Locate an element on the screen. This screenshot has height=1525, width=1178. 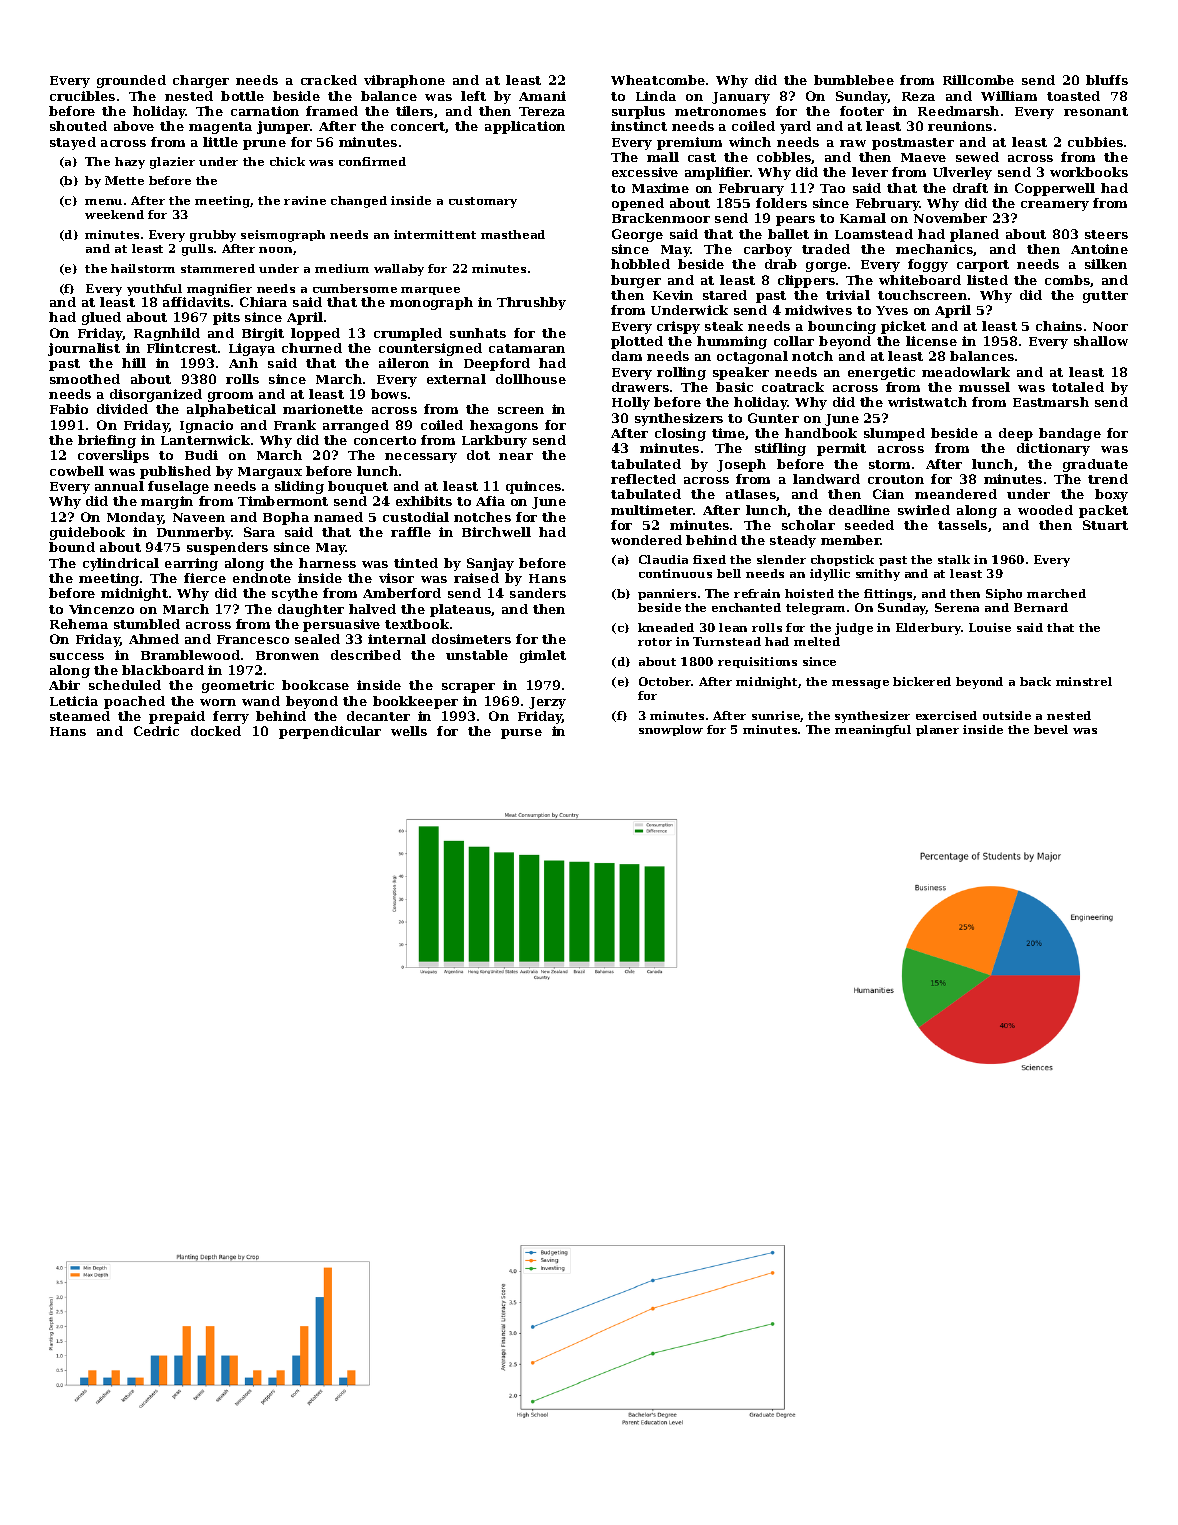
charger is located at coordinates (201, 81).
